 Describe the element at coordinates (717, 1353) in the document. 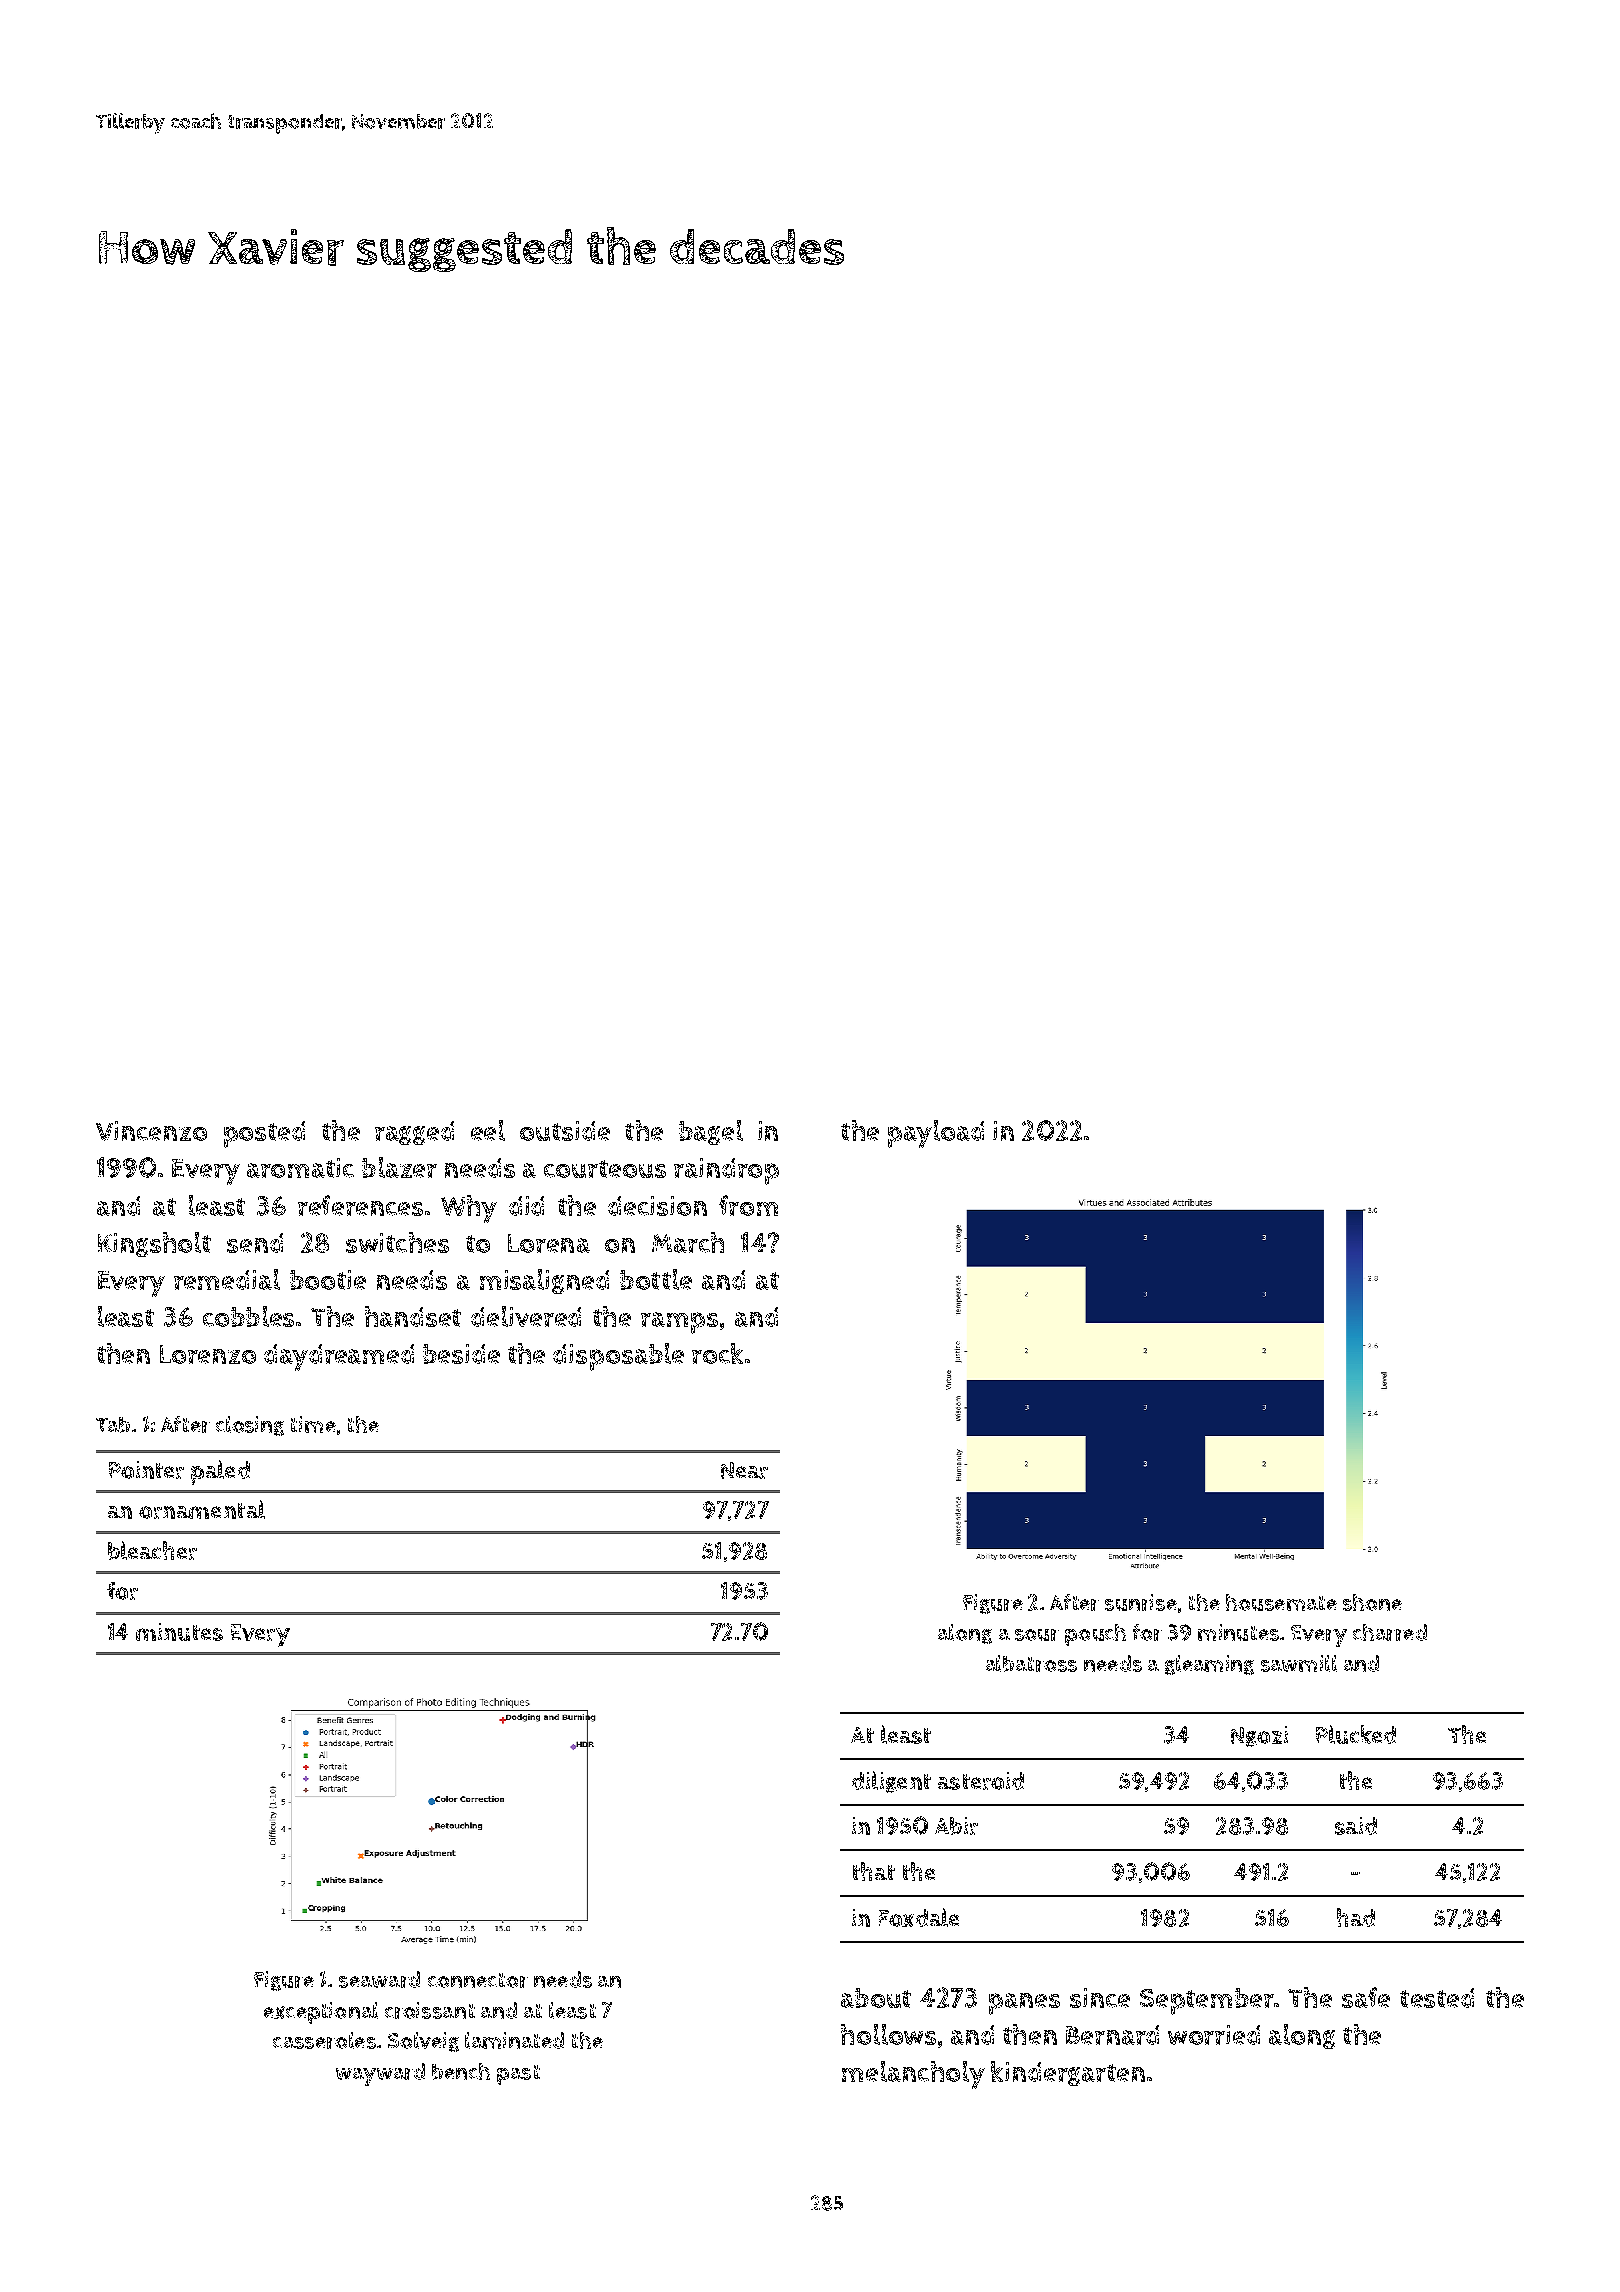

I see `rock` at that location.
